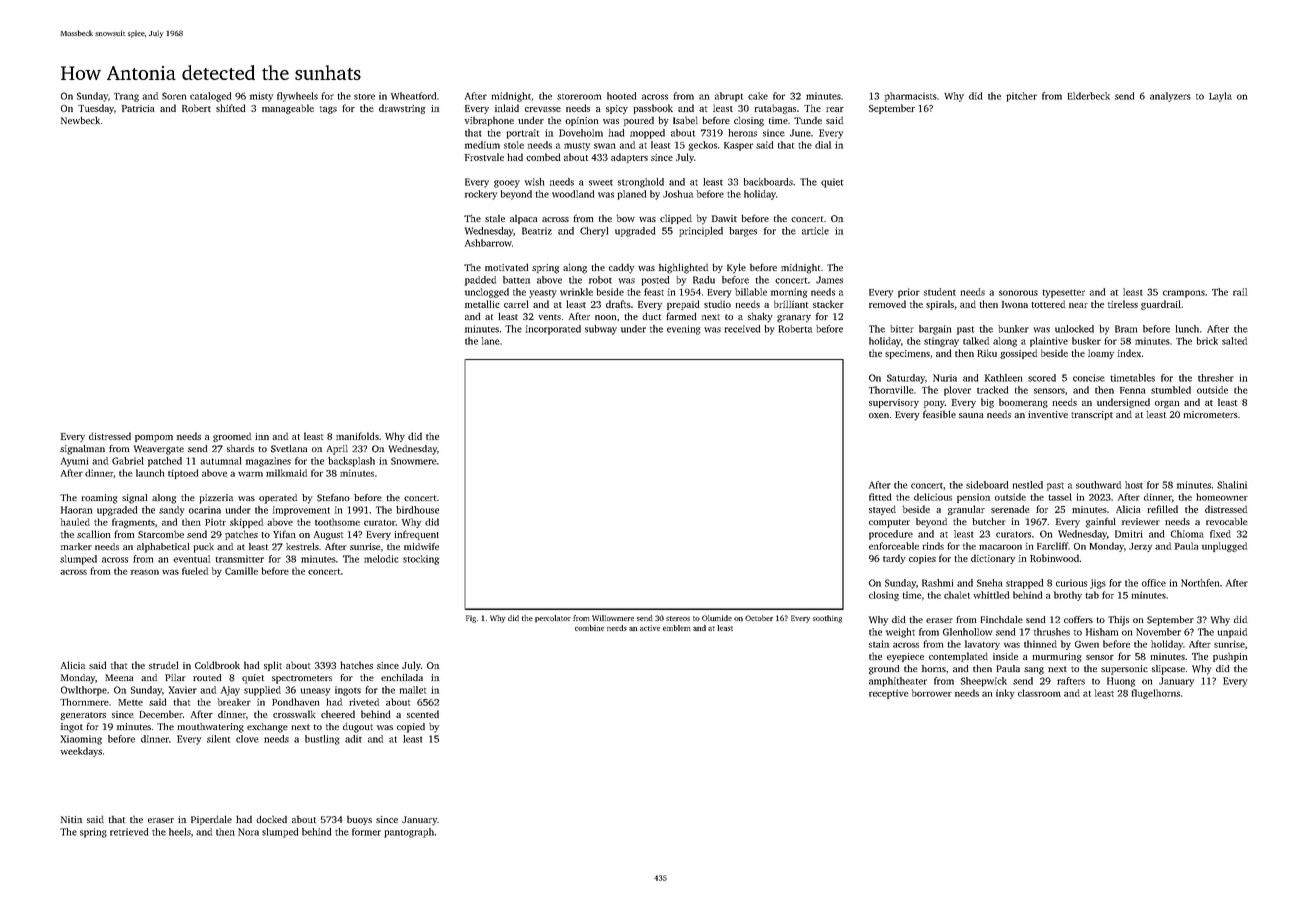 The height and width of the image is (924, 1308). I want to click on amphitheater, so click(898, 682).
